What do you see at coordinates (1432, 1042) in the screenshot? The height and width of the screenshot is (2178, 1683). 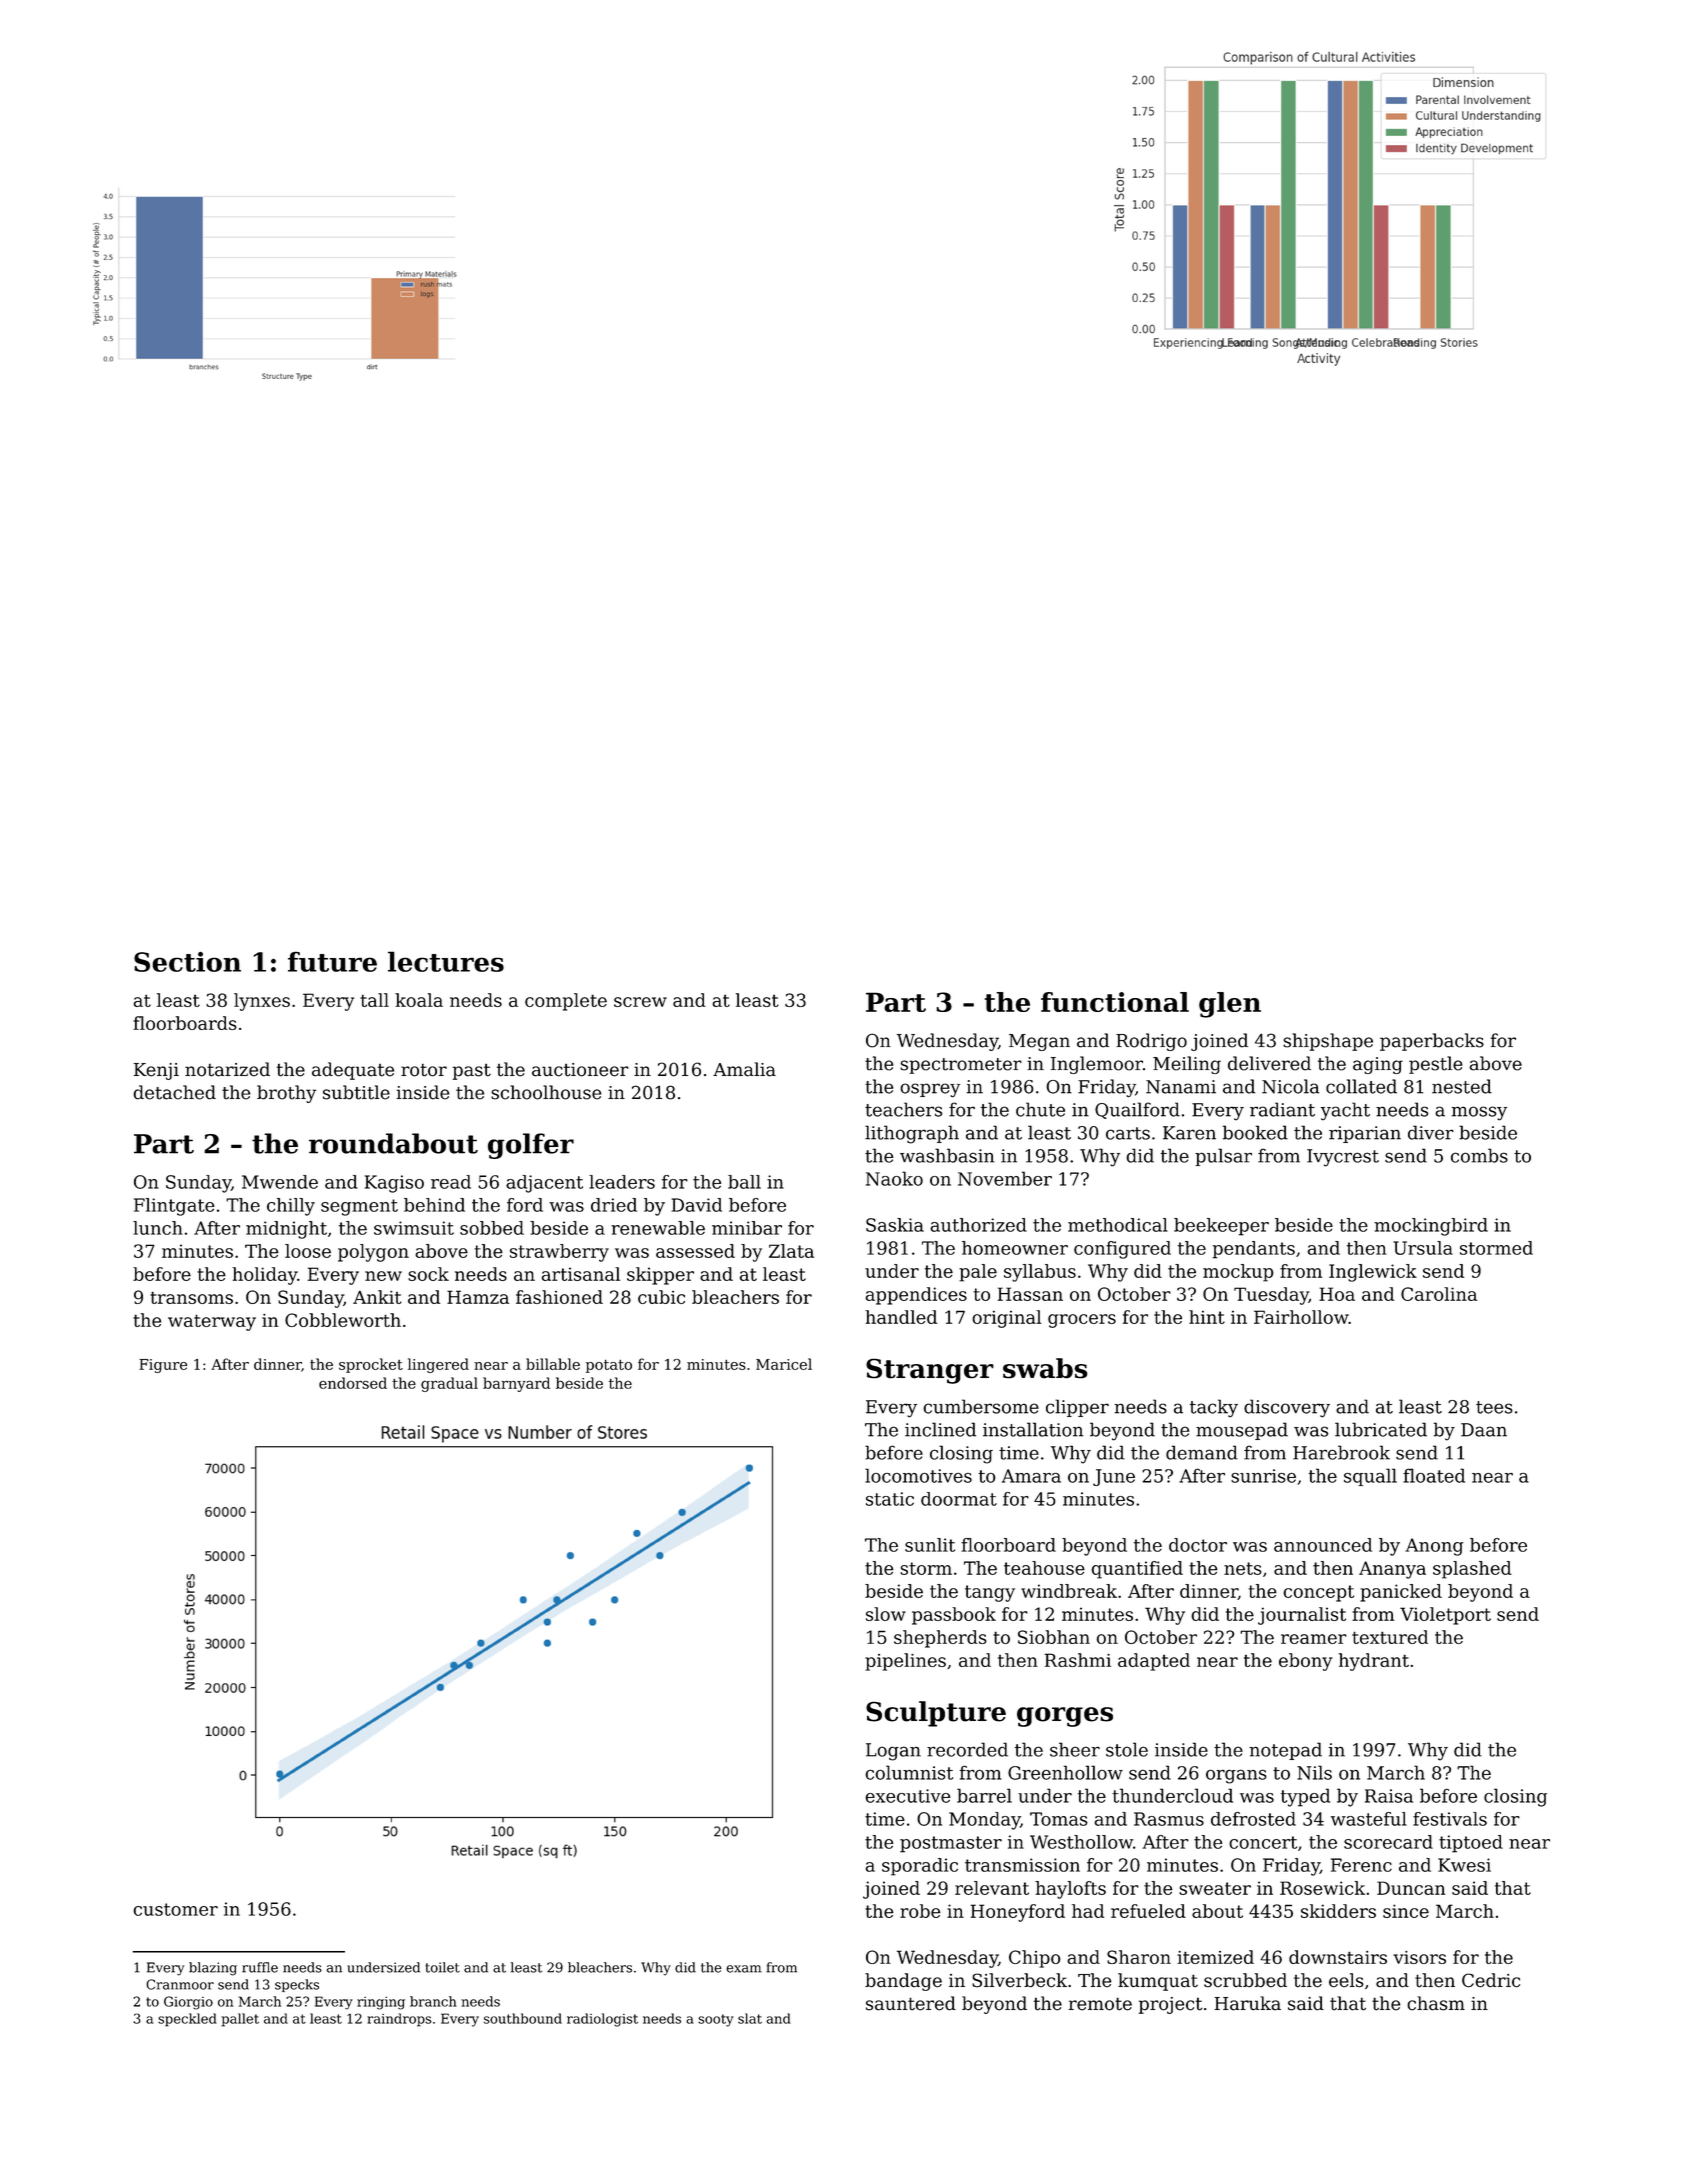 I see `paperbacks` at bounding box center [1432, 1042].
